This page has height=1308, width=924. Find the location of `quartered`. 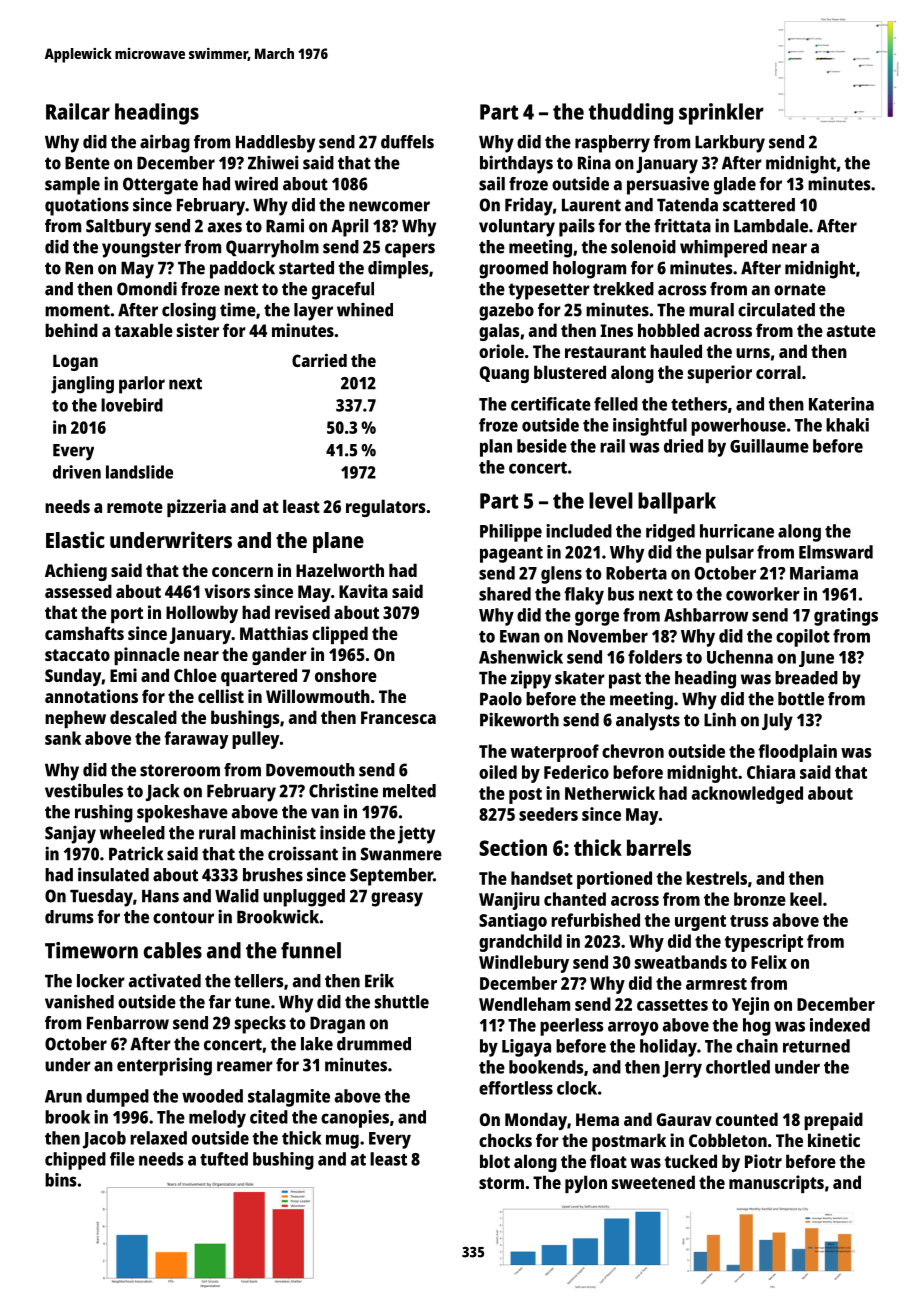

quartered is located at coordinates (259, 677).
